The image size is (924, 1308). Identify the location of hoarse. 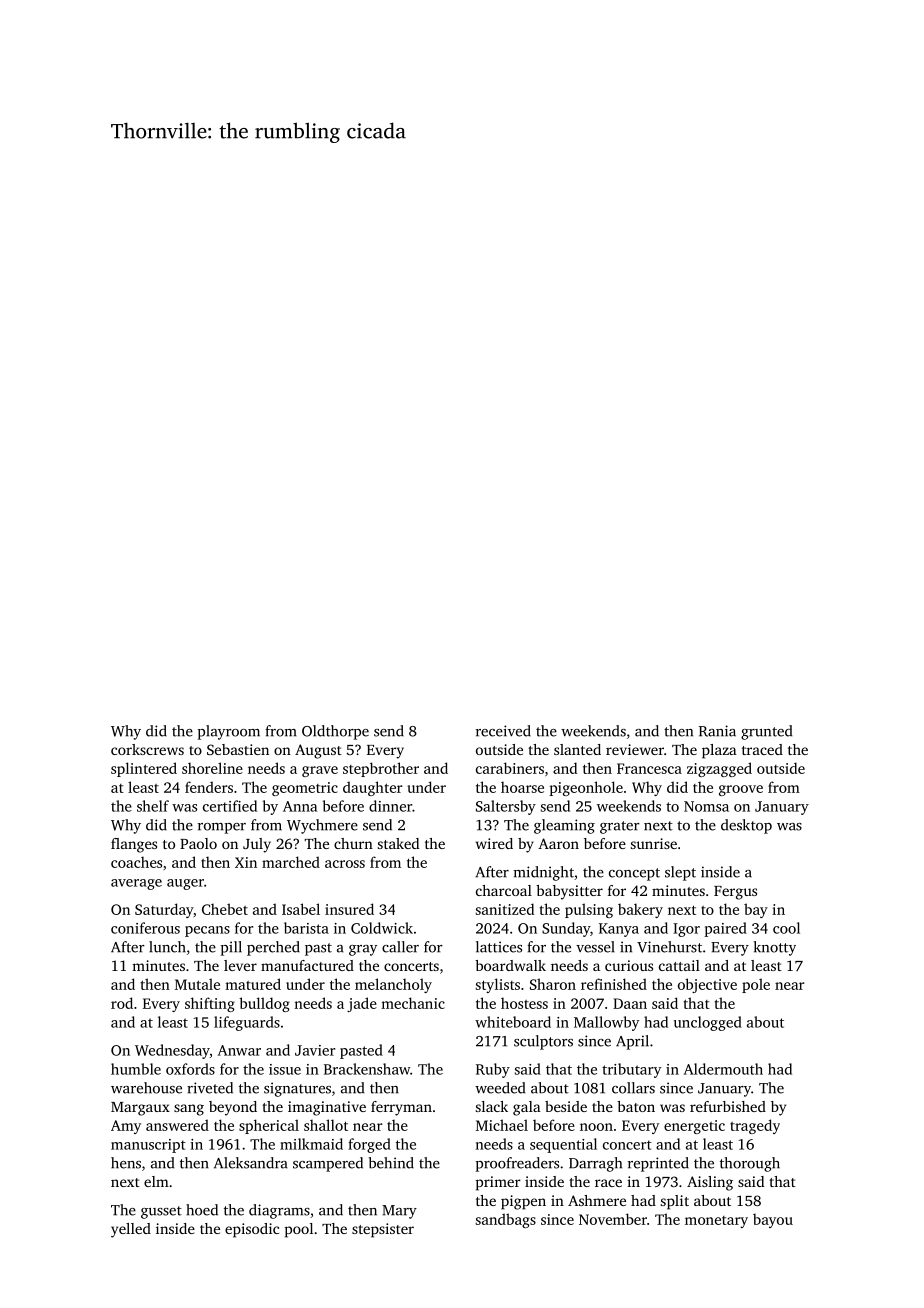
(522, 787).
